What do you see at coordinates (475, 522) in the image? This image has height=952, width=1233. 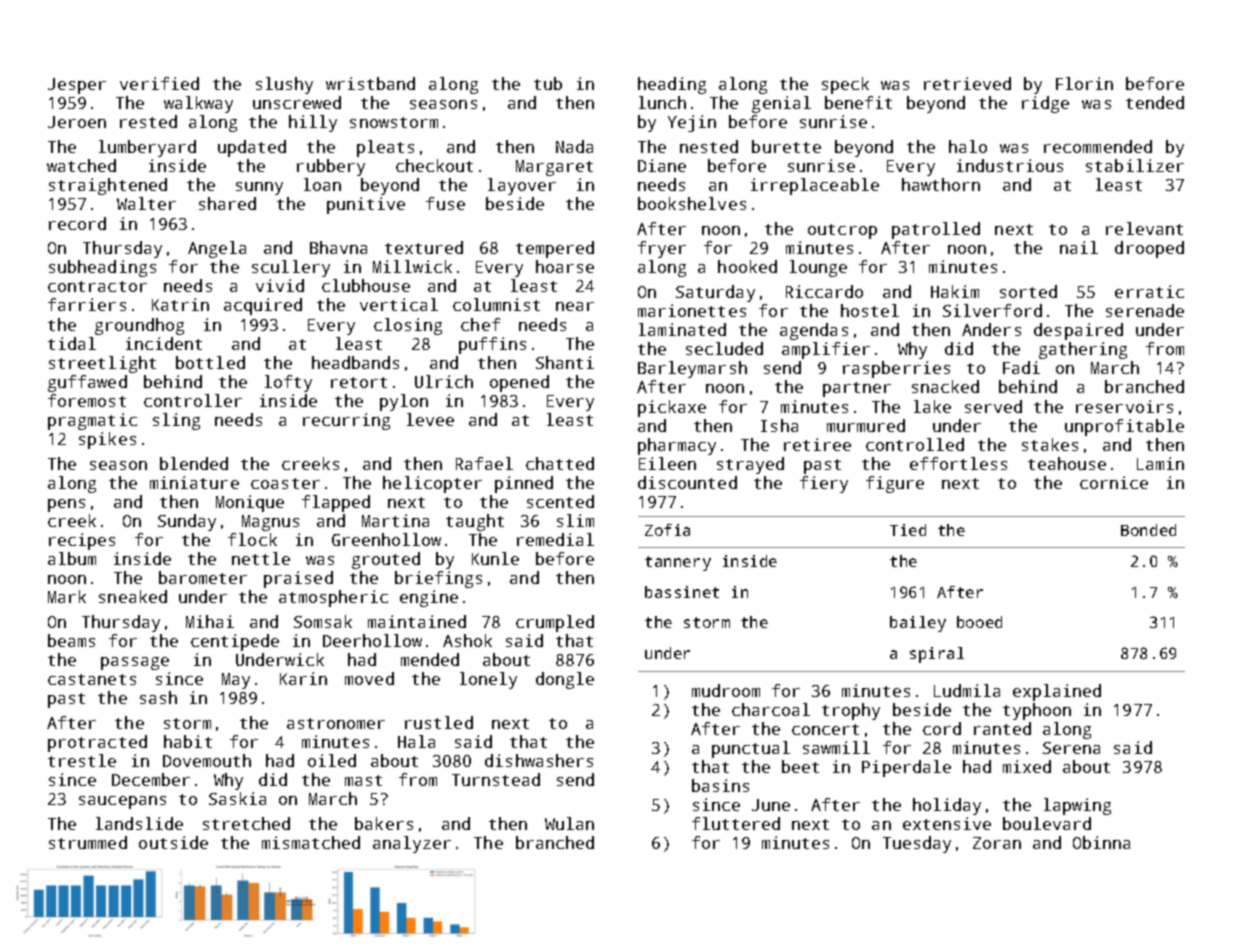 I see `taught` at bounding box center [475, 522].
